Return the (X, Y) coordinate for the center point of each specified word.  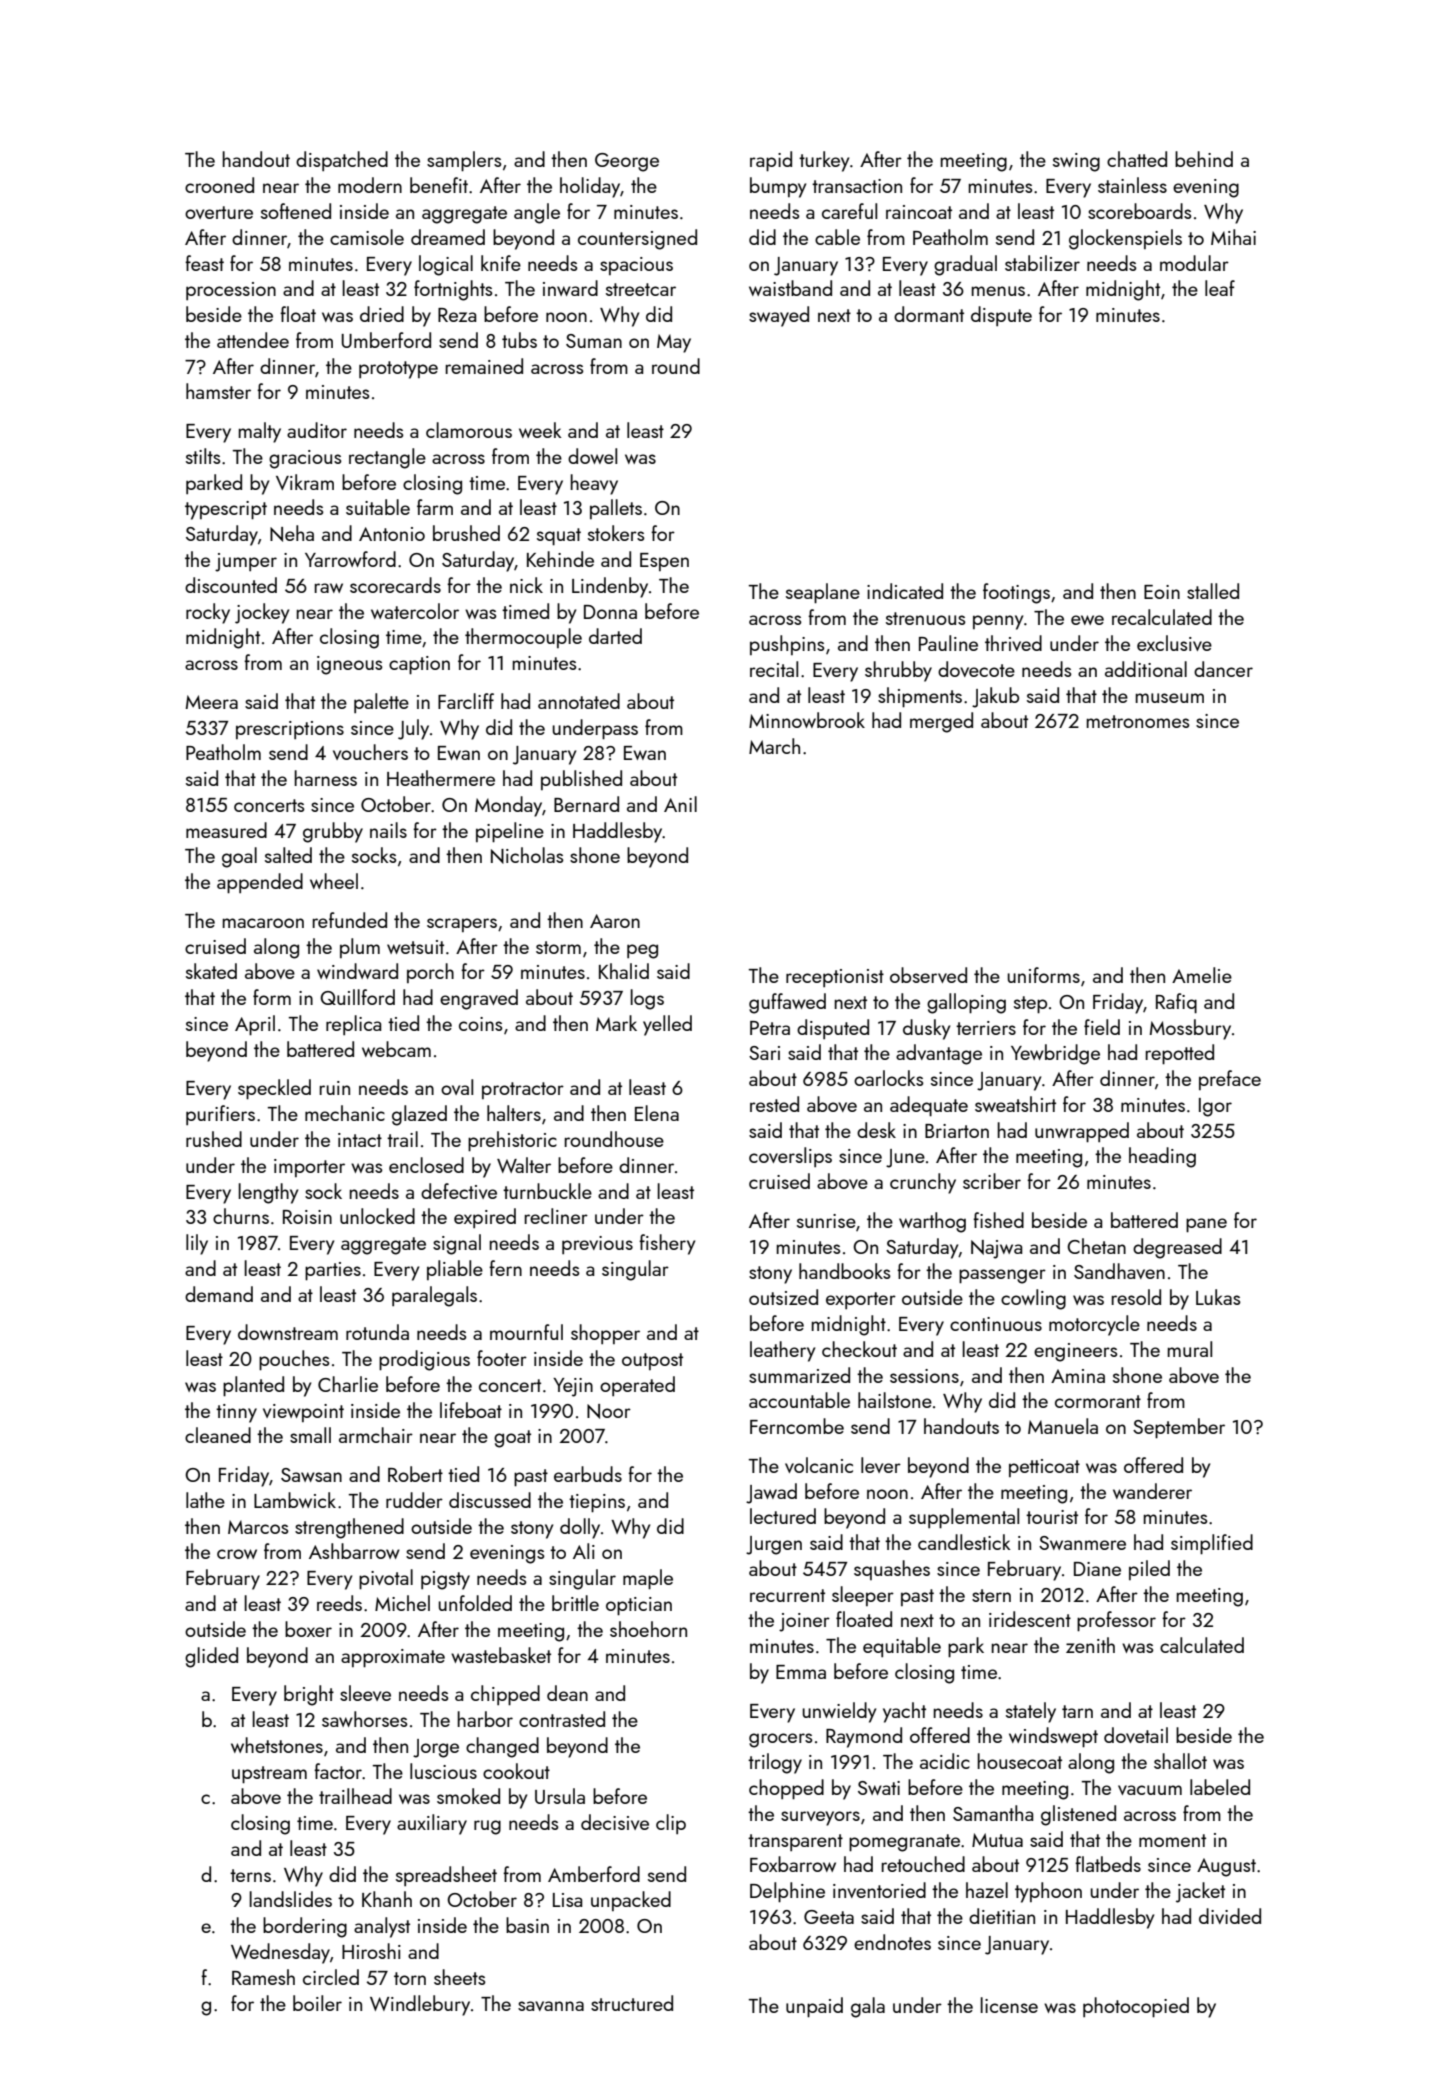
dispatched (342, 161)
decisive (615, 1822)
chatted (1137, 159)
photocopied (1136, 2007)
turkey (824, 161)
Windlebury (420, 2005)
